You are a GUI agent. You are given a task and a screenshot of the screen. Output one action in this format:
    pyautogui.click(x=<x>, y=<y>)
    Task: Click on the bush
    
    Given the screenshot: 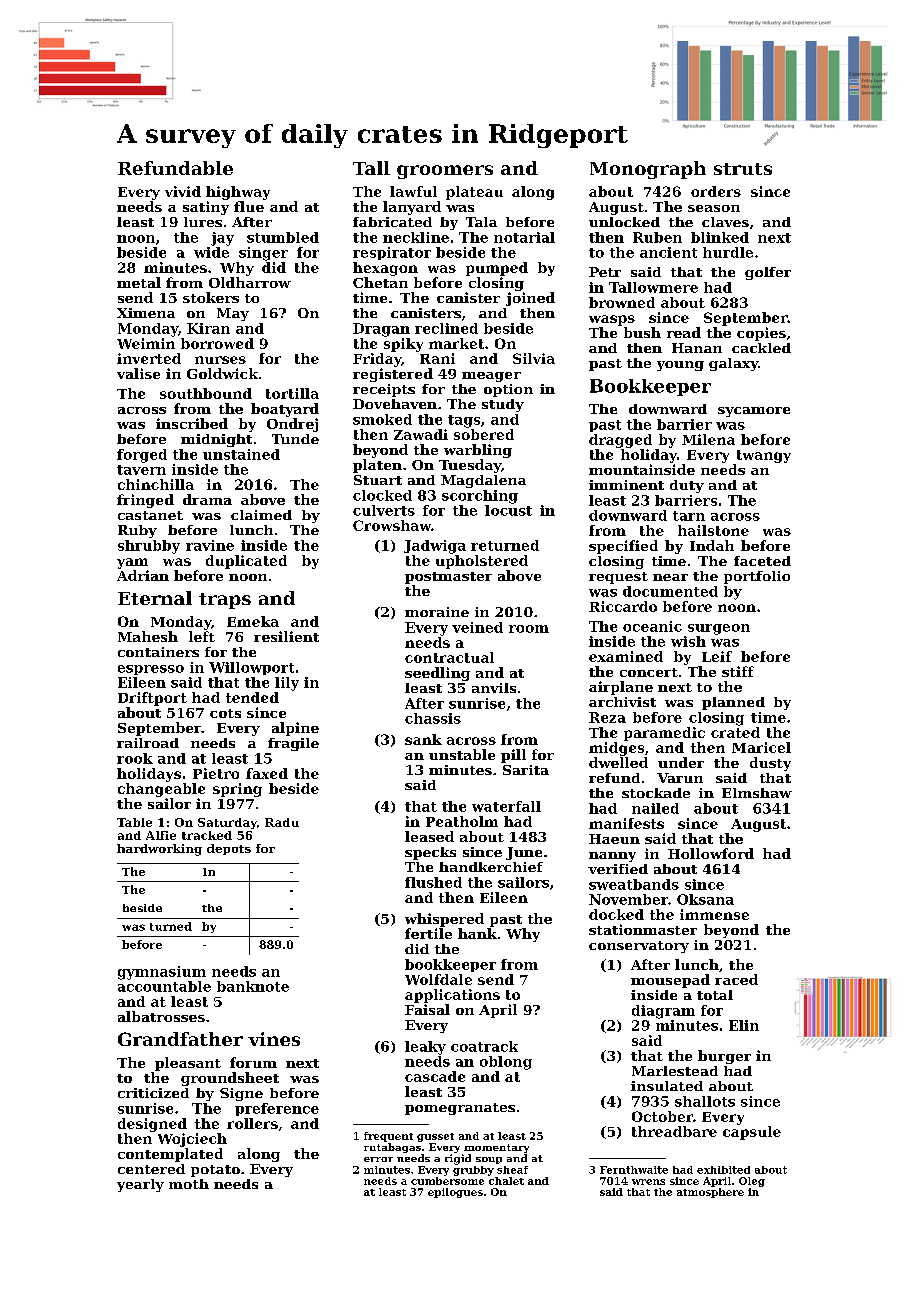 What is the action you would take?
    pyautogui.click(x=642, y=332)
